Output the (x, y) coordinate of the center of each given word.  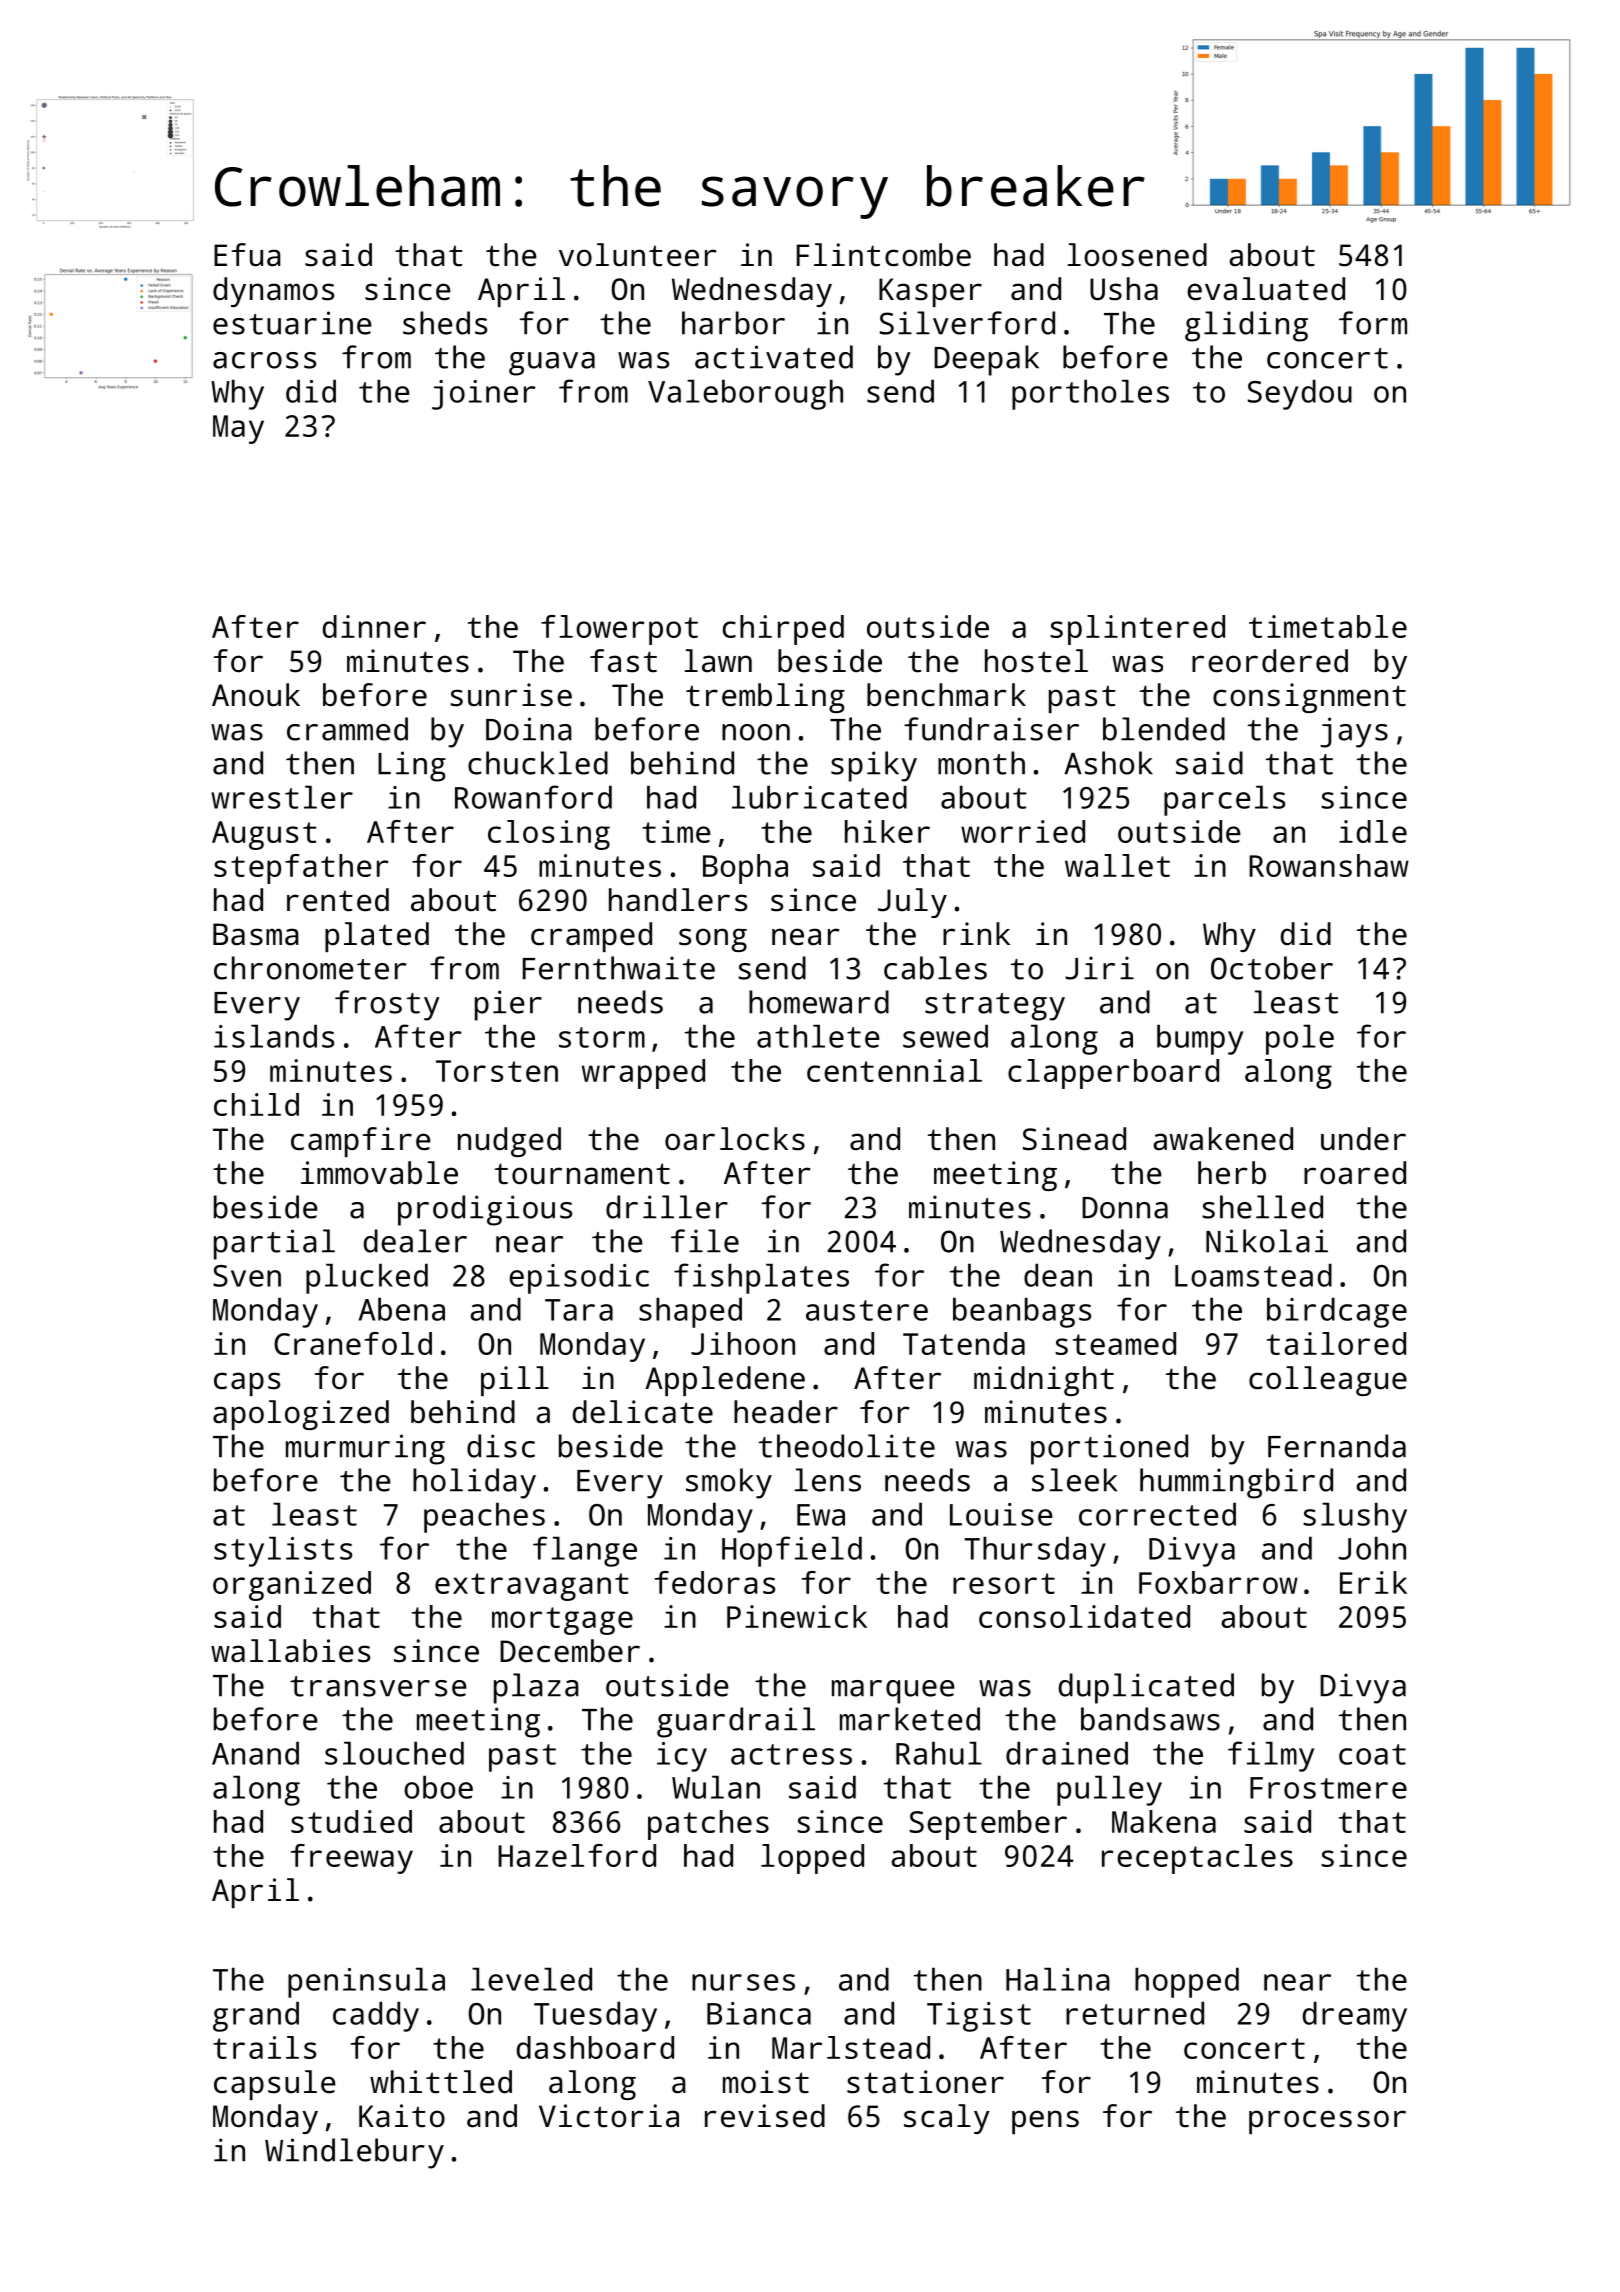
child (256, 1104)
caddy (376, 2016)
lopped (812, 1859)
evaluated (1266, 289)
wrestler (282, 797)
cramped (591, 937)
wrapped (643, 1074)
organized (292, 1586)
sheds (445, 323)
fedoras (715, 1582)
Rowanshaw (1329, 865)
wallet (1117, 865)
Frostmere (1328, 1788)
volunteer (638, 255)
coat (1372, 1754)
